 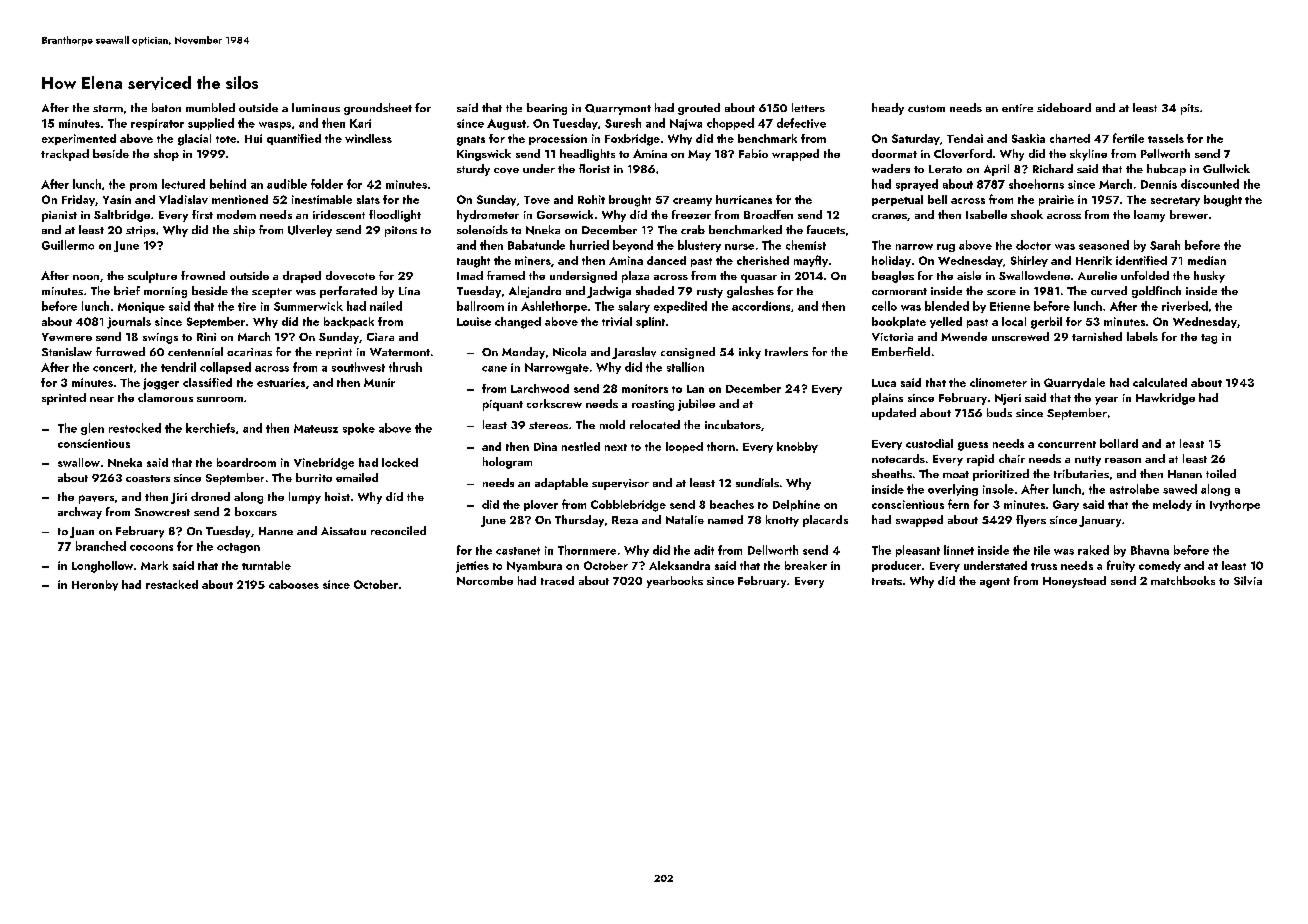 What do you see at coordinates (969, 275) in the document?
I see `aisle` at bounding box center [969, 275].
